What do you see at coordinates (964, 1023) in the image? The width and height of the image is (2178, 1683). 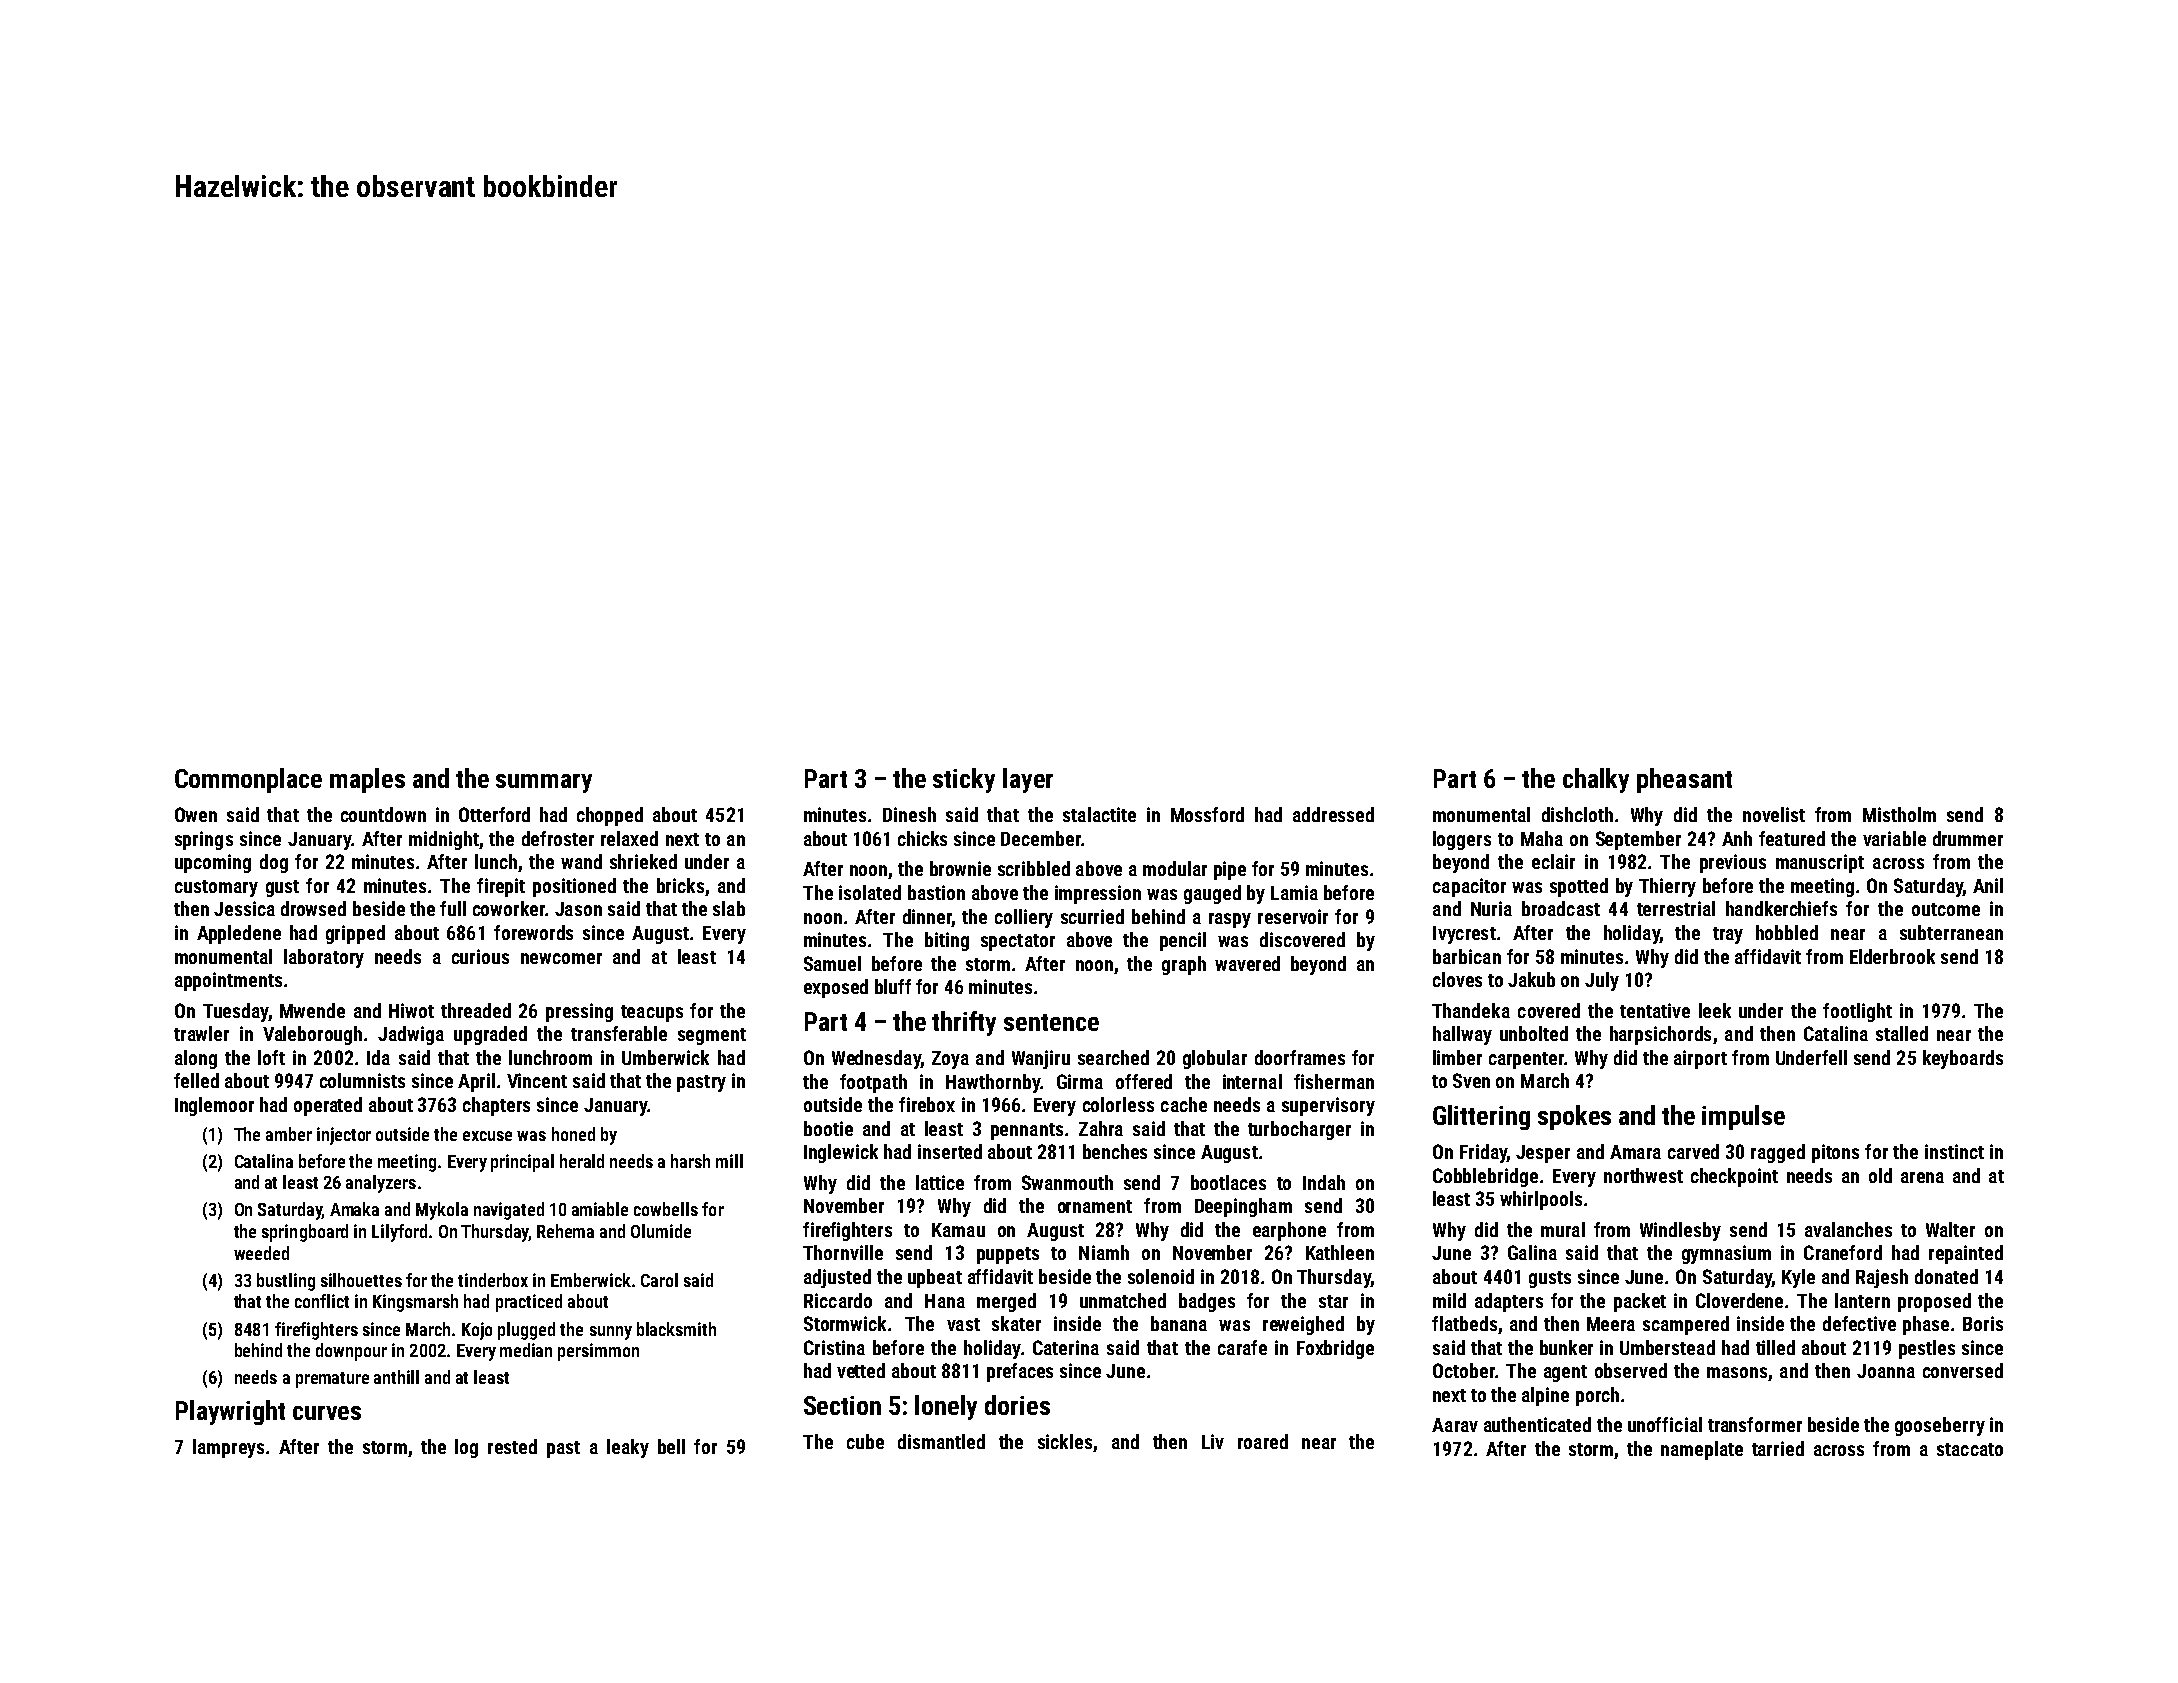 I see `thrifty` at bounding box center [964, 1023].
